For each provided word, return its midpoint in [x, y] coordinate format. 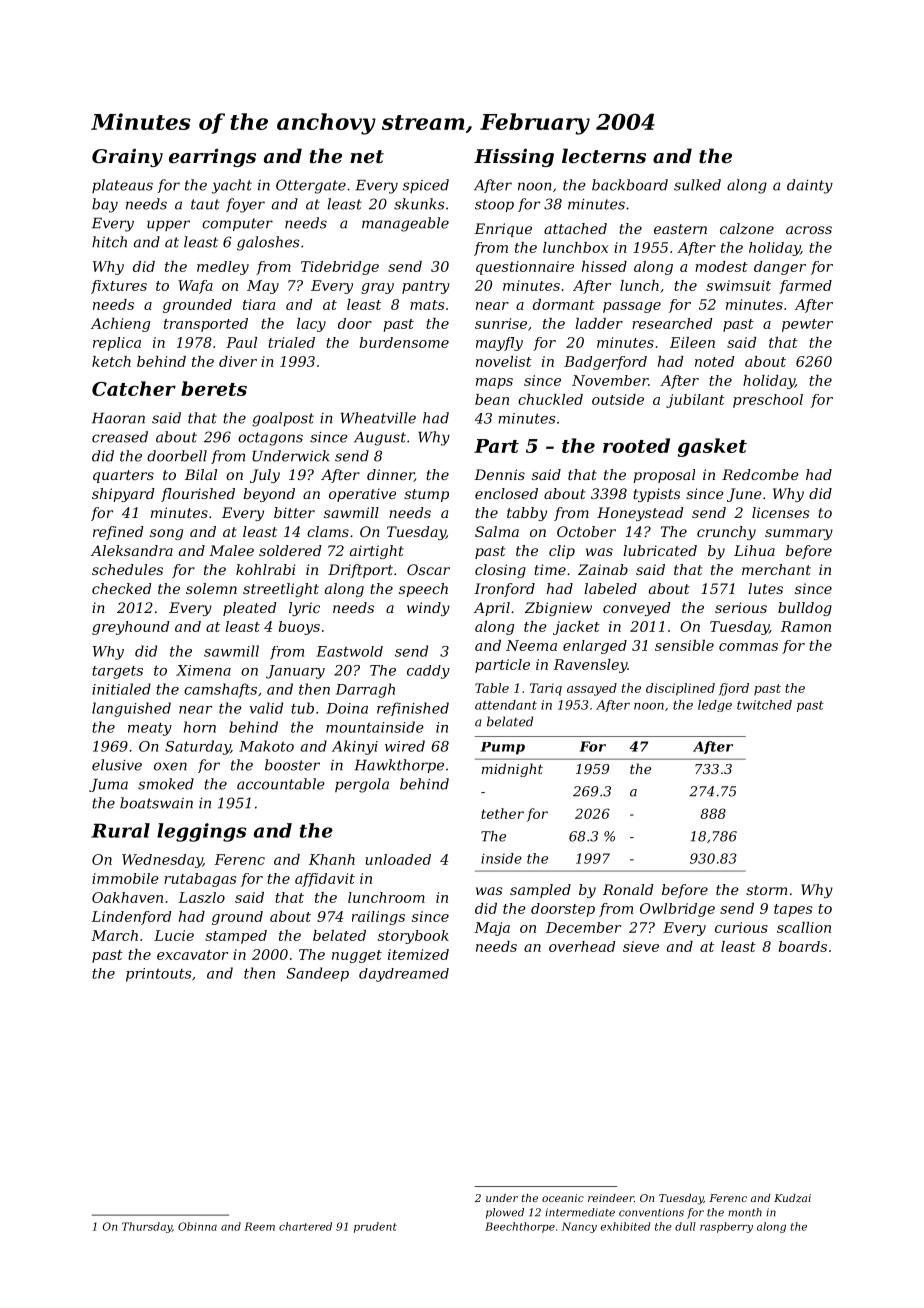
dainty [810, 186]
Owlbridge [677, 910]
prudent [375, 1227]
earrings [212, 158]
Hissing [514, 157]
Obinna [197, 1226]
